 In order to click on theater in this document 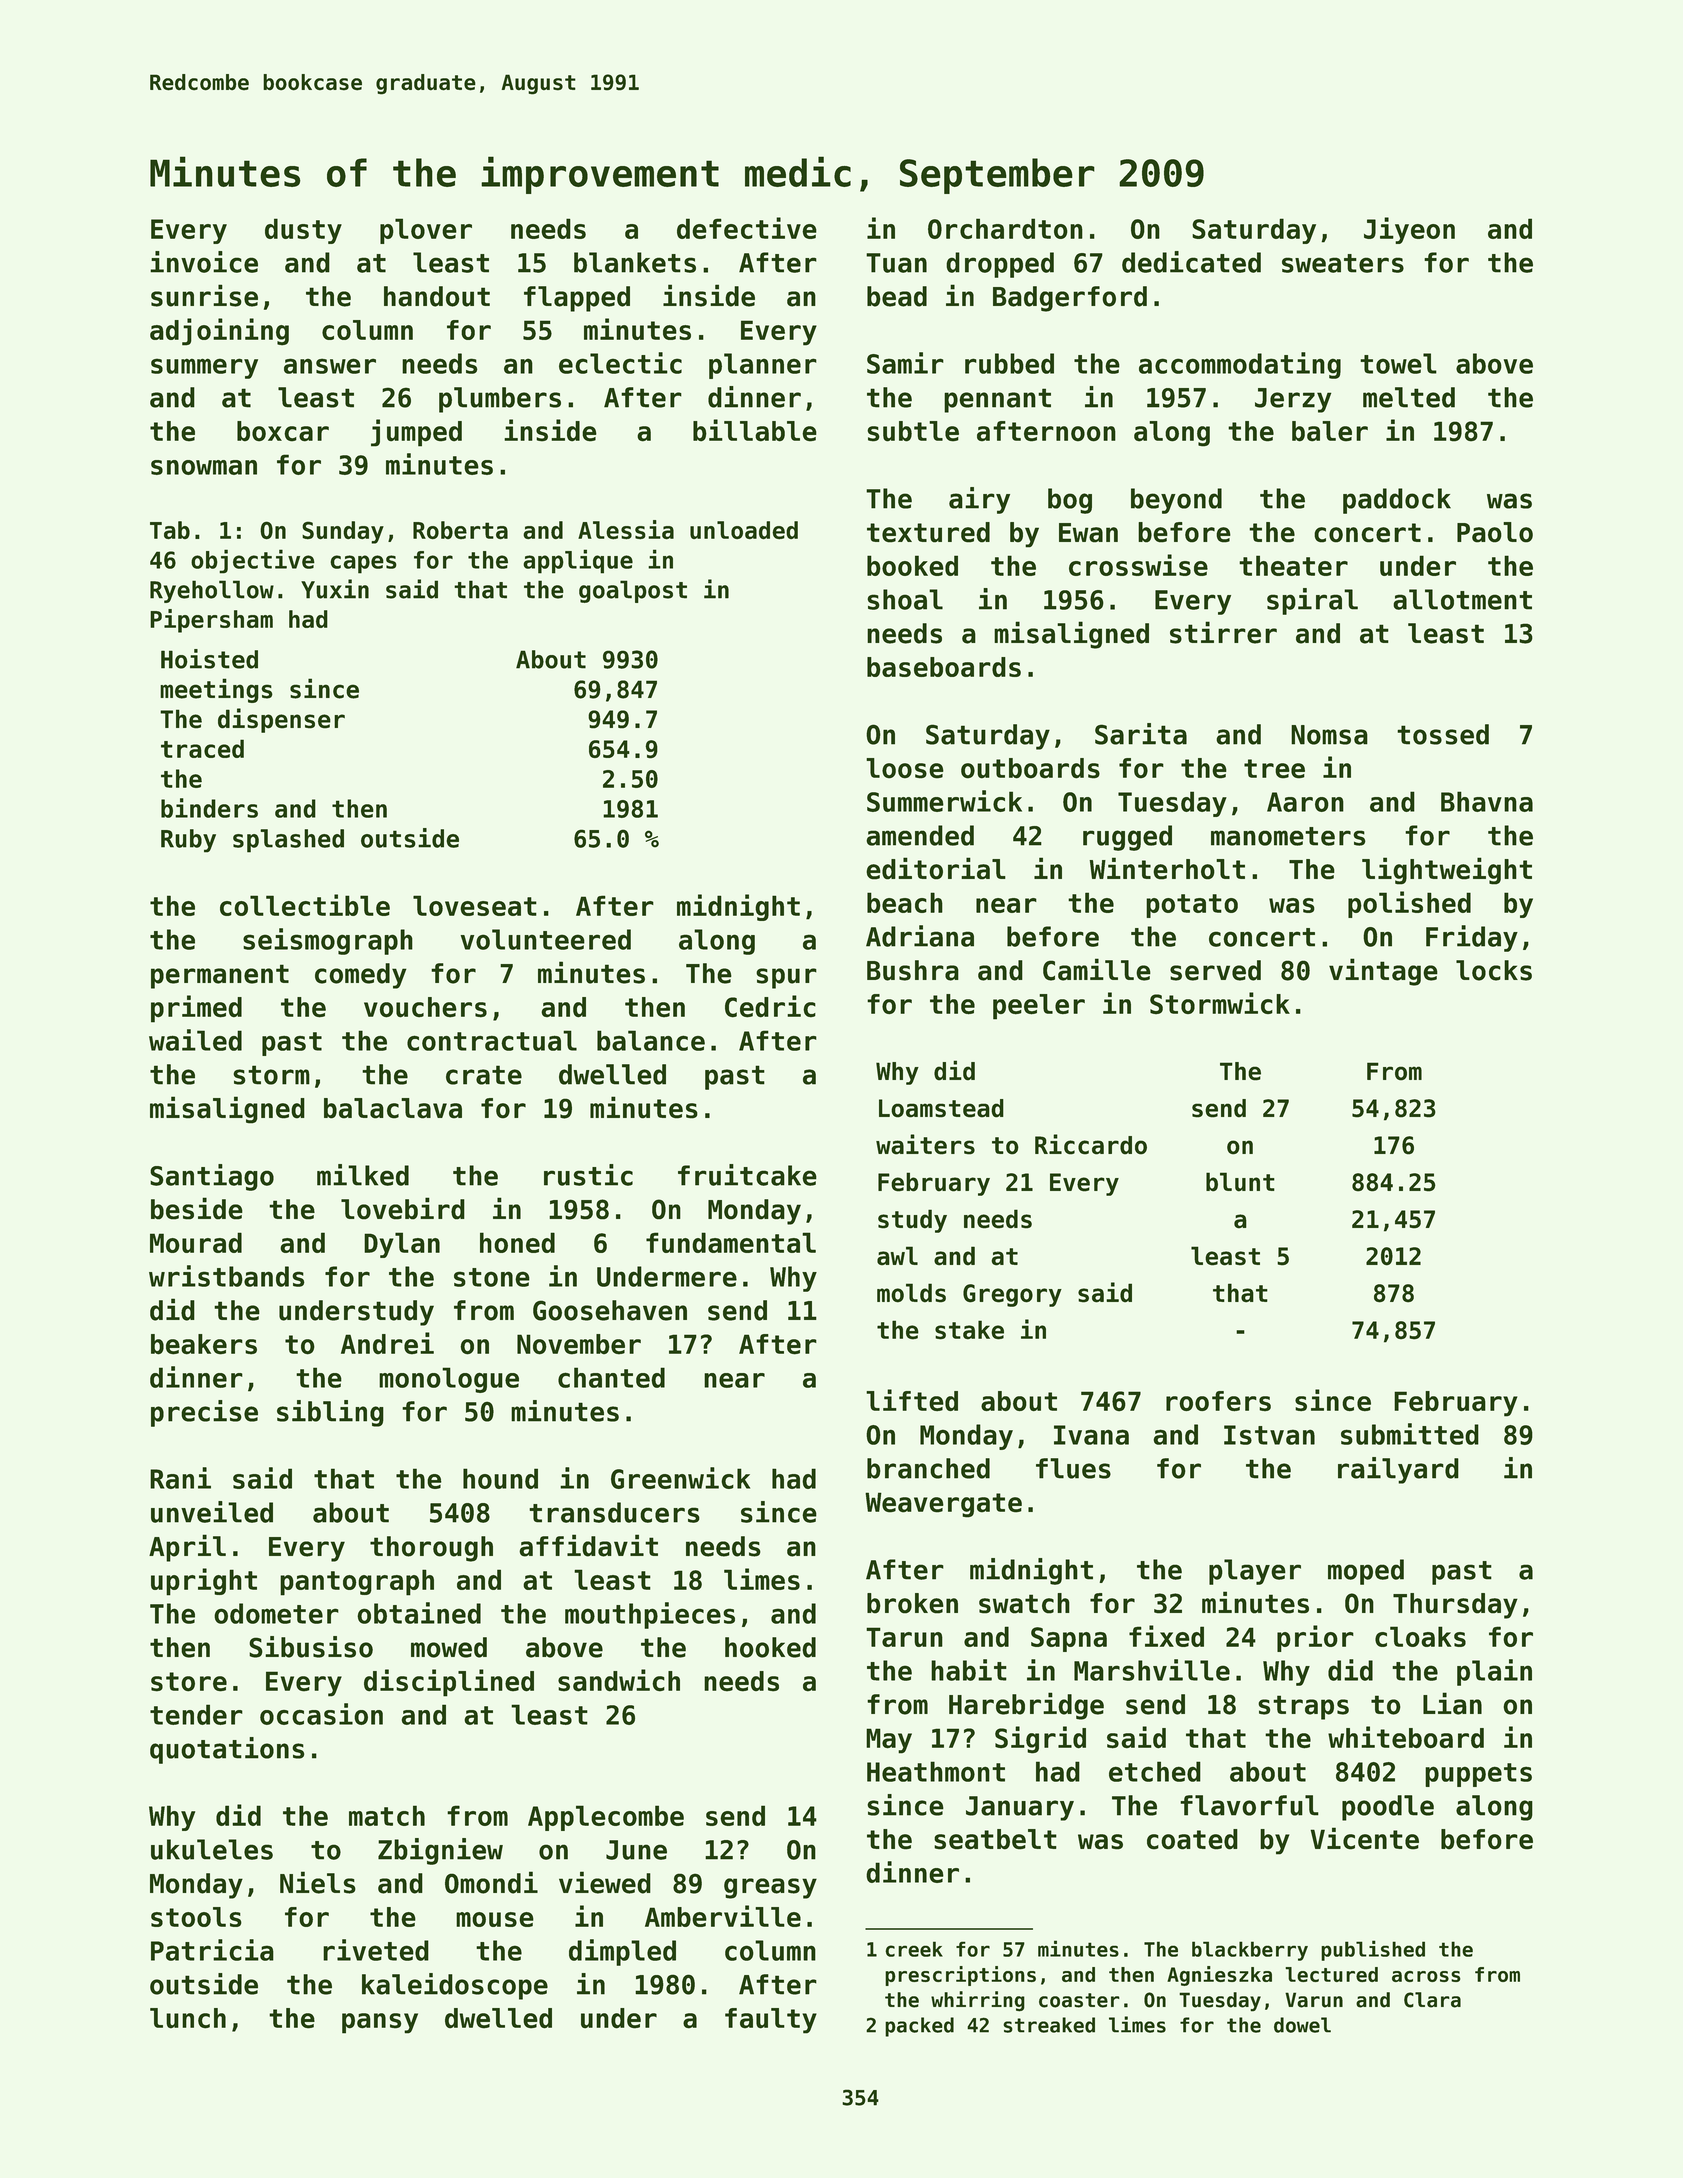, I will do `click(1293, 565)`.
